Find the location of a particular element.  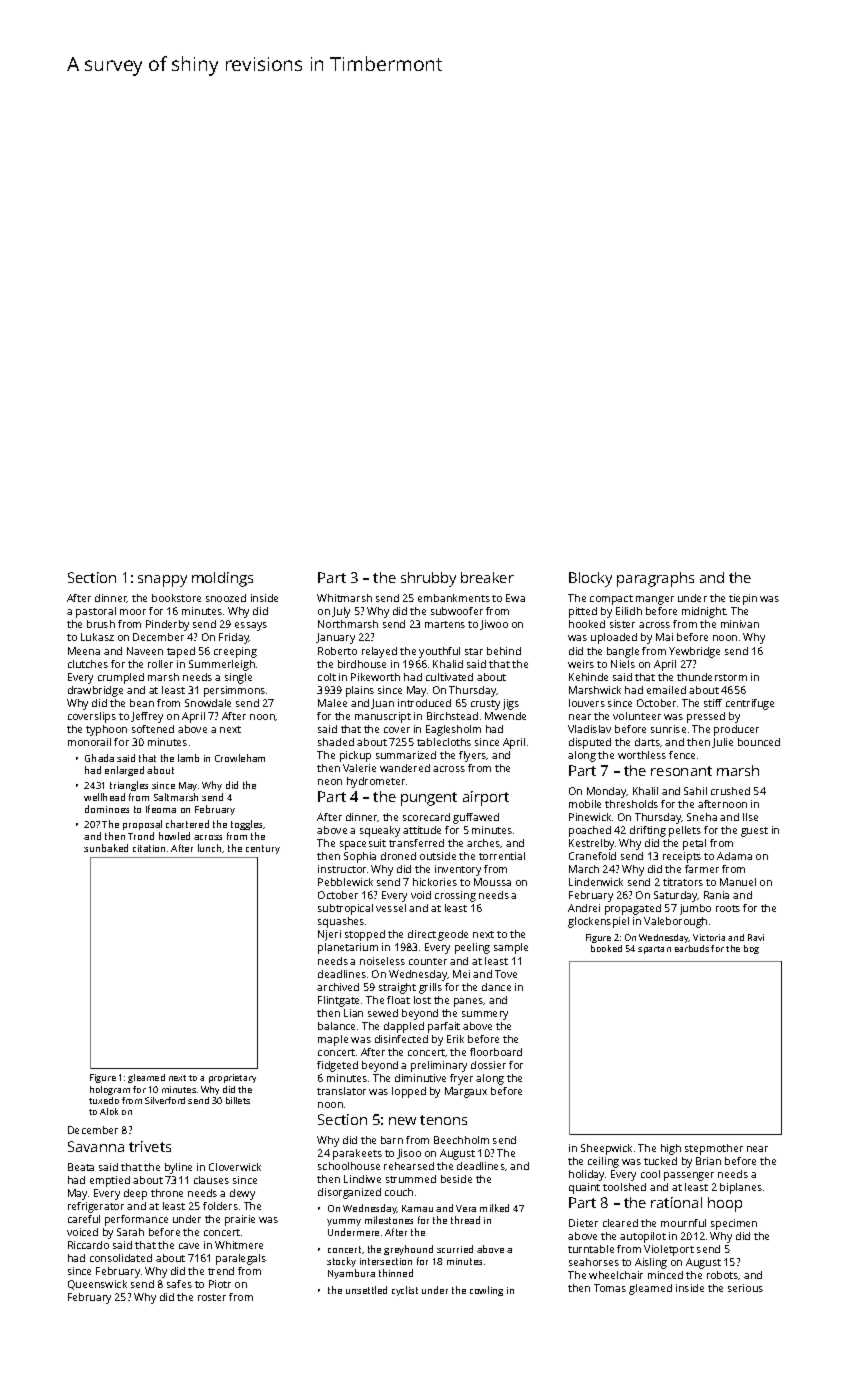

shrubby is located at coordinates (428, 579).
